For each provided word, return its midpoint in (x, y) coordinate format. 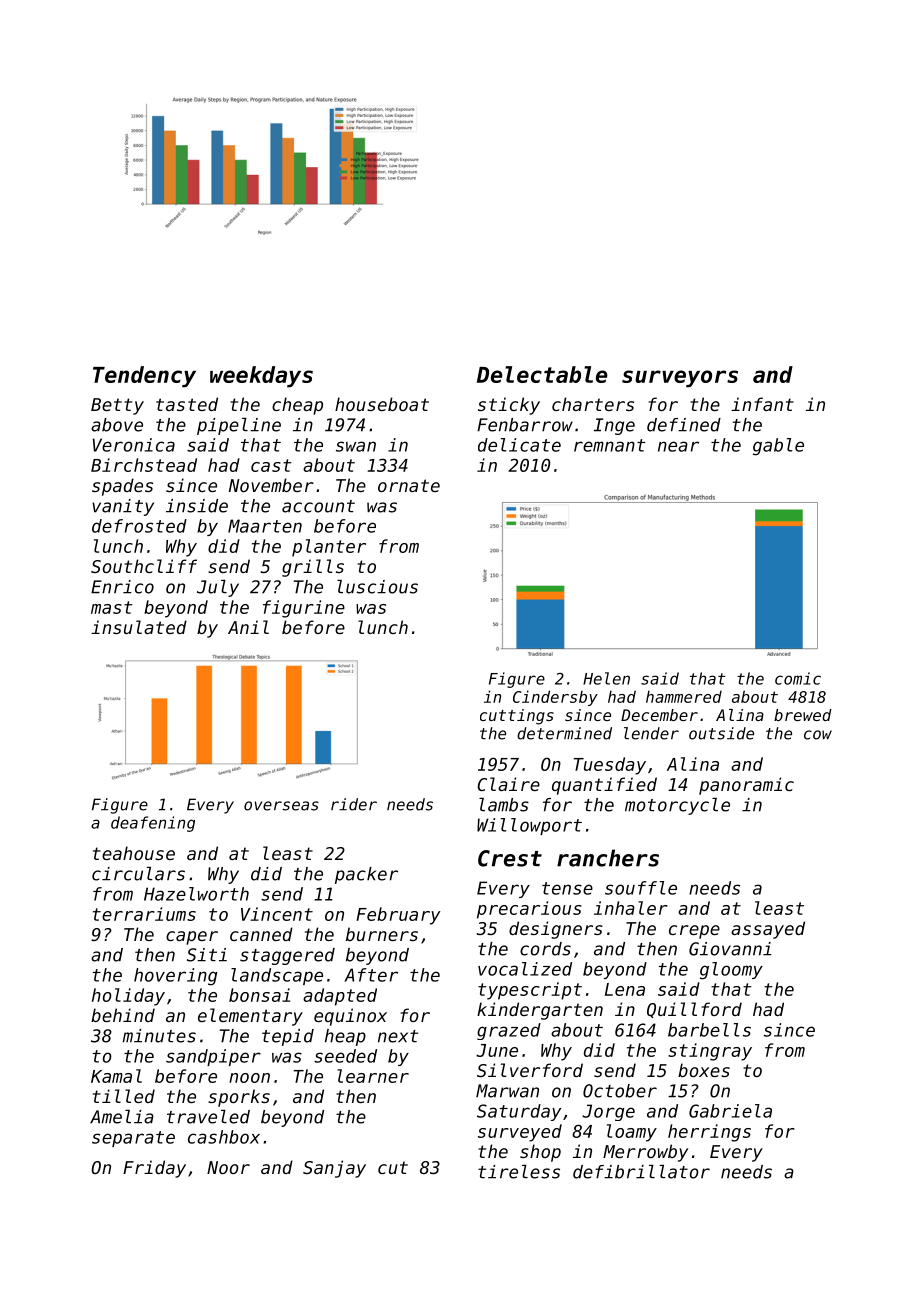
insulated (139, 627)
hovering (175, 977)
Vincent (277, 914)
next (398, 1036)
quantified (604, 786)
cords (545, 949)
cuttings (517, 717)
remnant (610, 445)
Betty (117, 406)
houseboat (382, 404)
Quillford (694, 1010)
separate (133, 1139)
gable (778, 447)
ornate (409, 485)
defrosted (139, 526)
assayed (768, 930)
